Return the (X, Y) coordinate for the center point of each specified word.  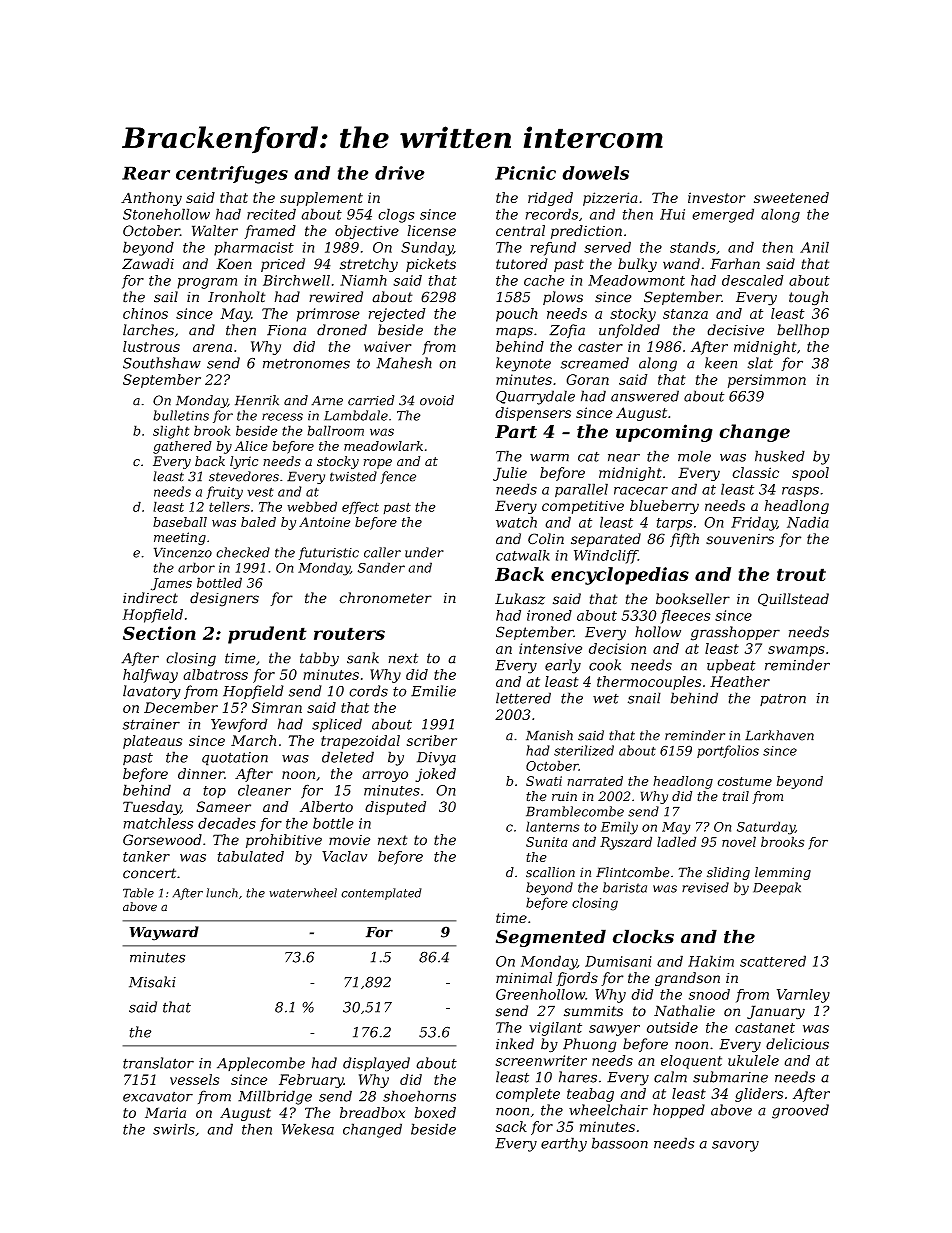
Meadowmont (636, 280)
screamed (594, 363)
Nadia (808, 522)
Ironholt (237, 297)
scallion (550, 872)
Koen (234, 264)
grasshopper (735, 633)
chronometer (385, 598)
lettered (523, 698)
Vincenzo (183, 552)
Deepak (777, 888)
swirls (174, 1129)
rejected (397, 315)
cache (544, 280)
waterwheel (303, 893)
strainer (151, 724)
